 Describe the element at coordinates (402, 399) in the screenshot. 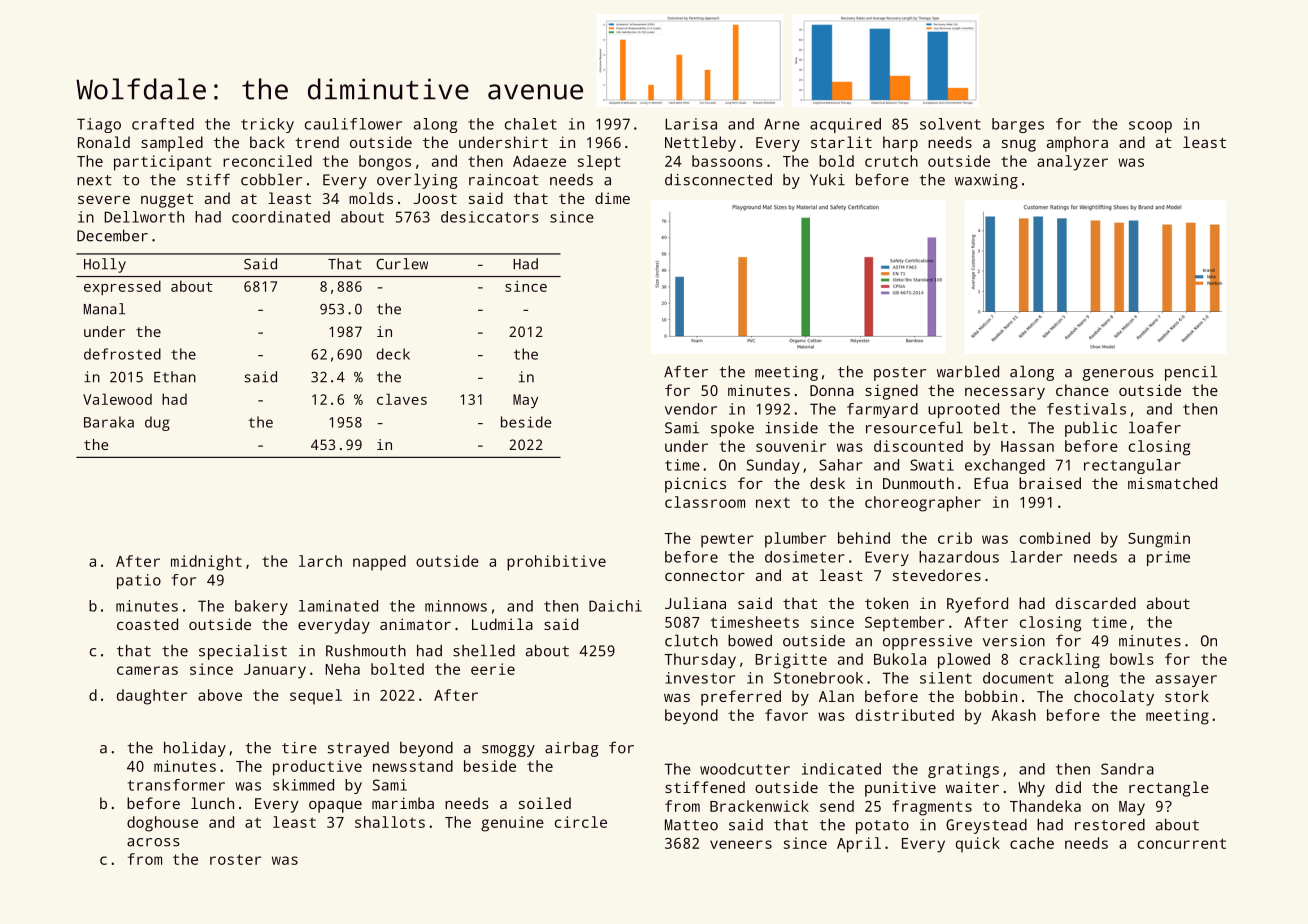

I see `claves` at that location.
